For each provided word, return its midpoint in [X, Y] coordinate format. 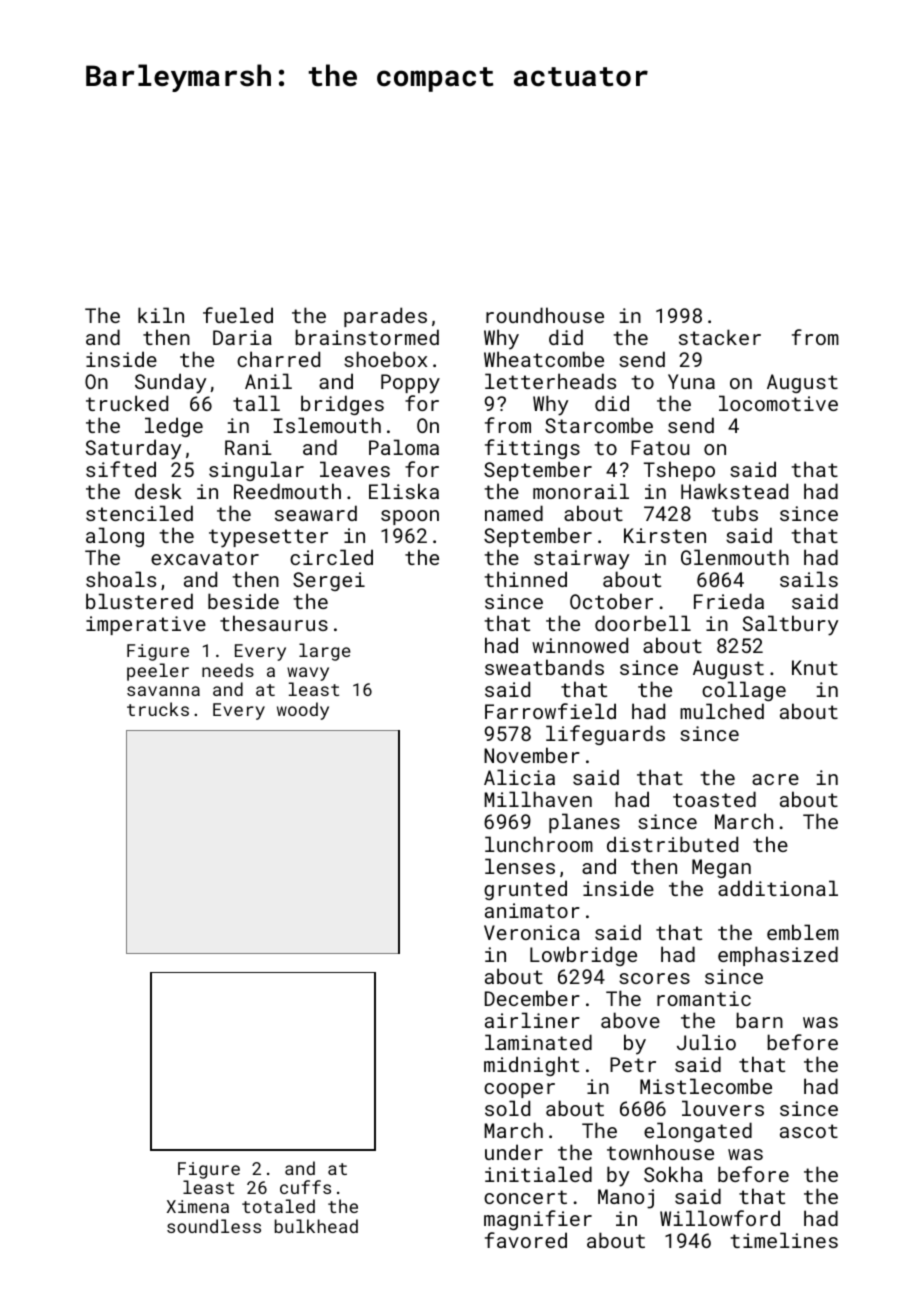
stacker [720, 337]
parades [385, 317]
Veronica [532, 932]
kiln [161, 315]
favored [526, 1240]
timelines [784, 1240]
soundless [214, 1226]
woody [303, 711]
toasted [714, 799]
